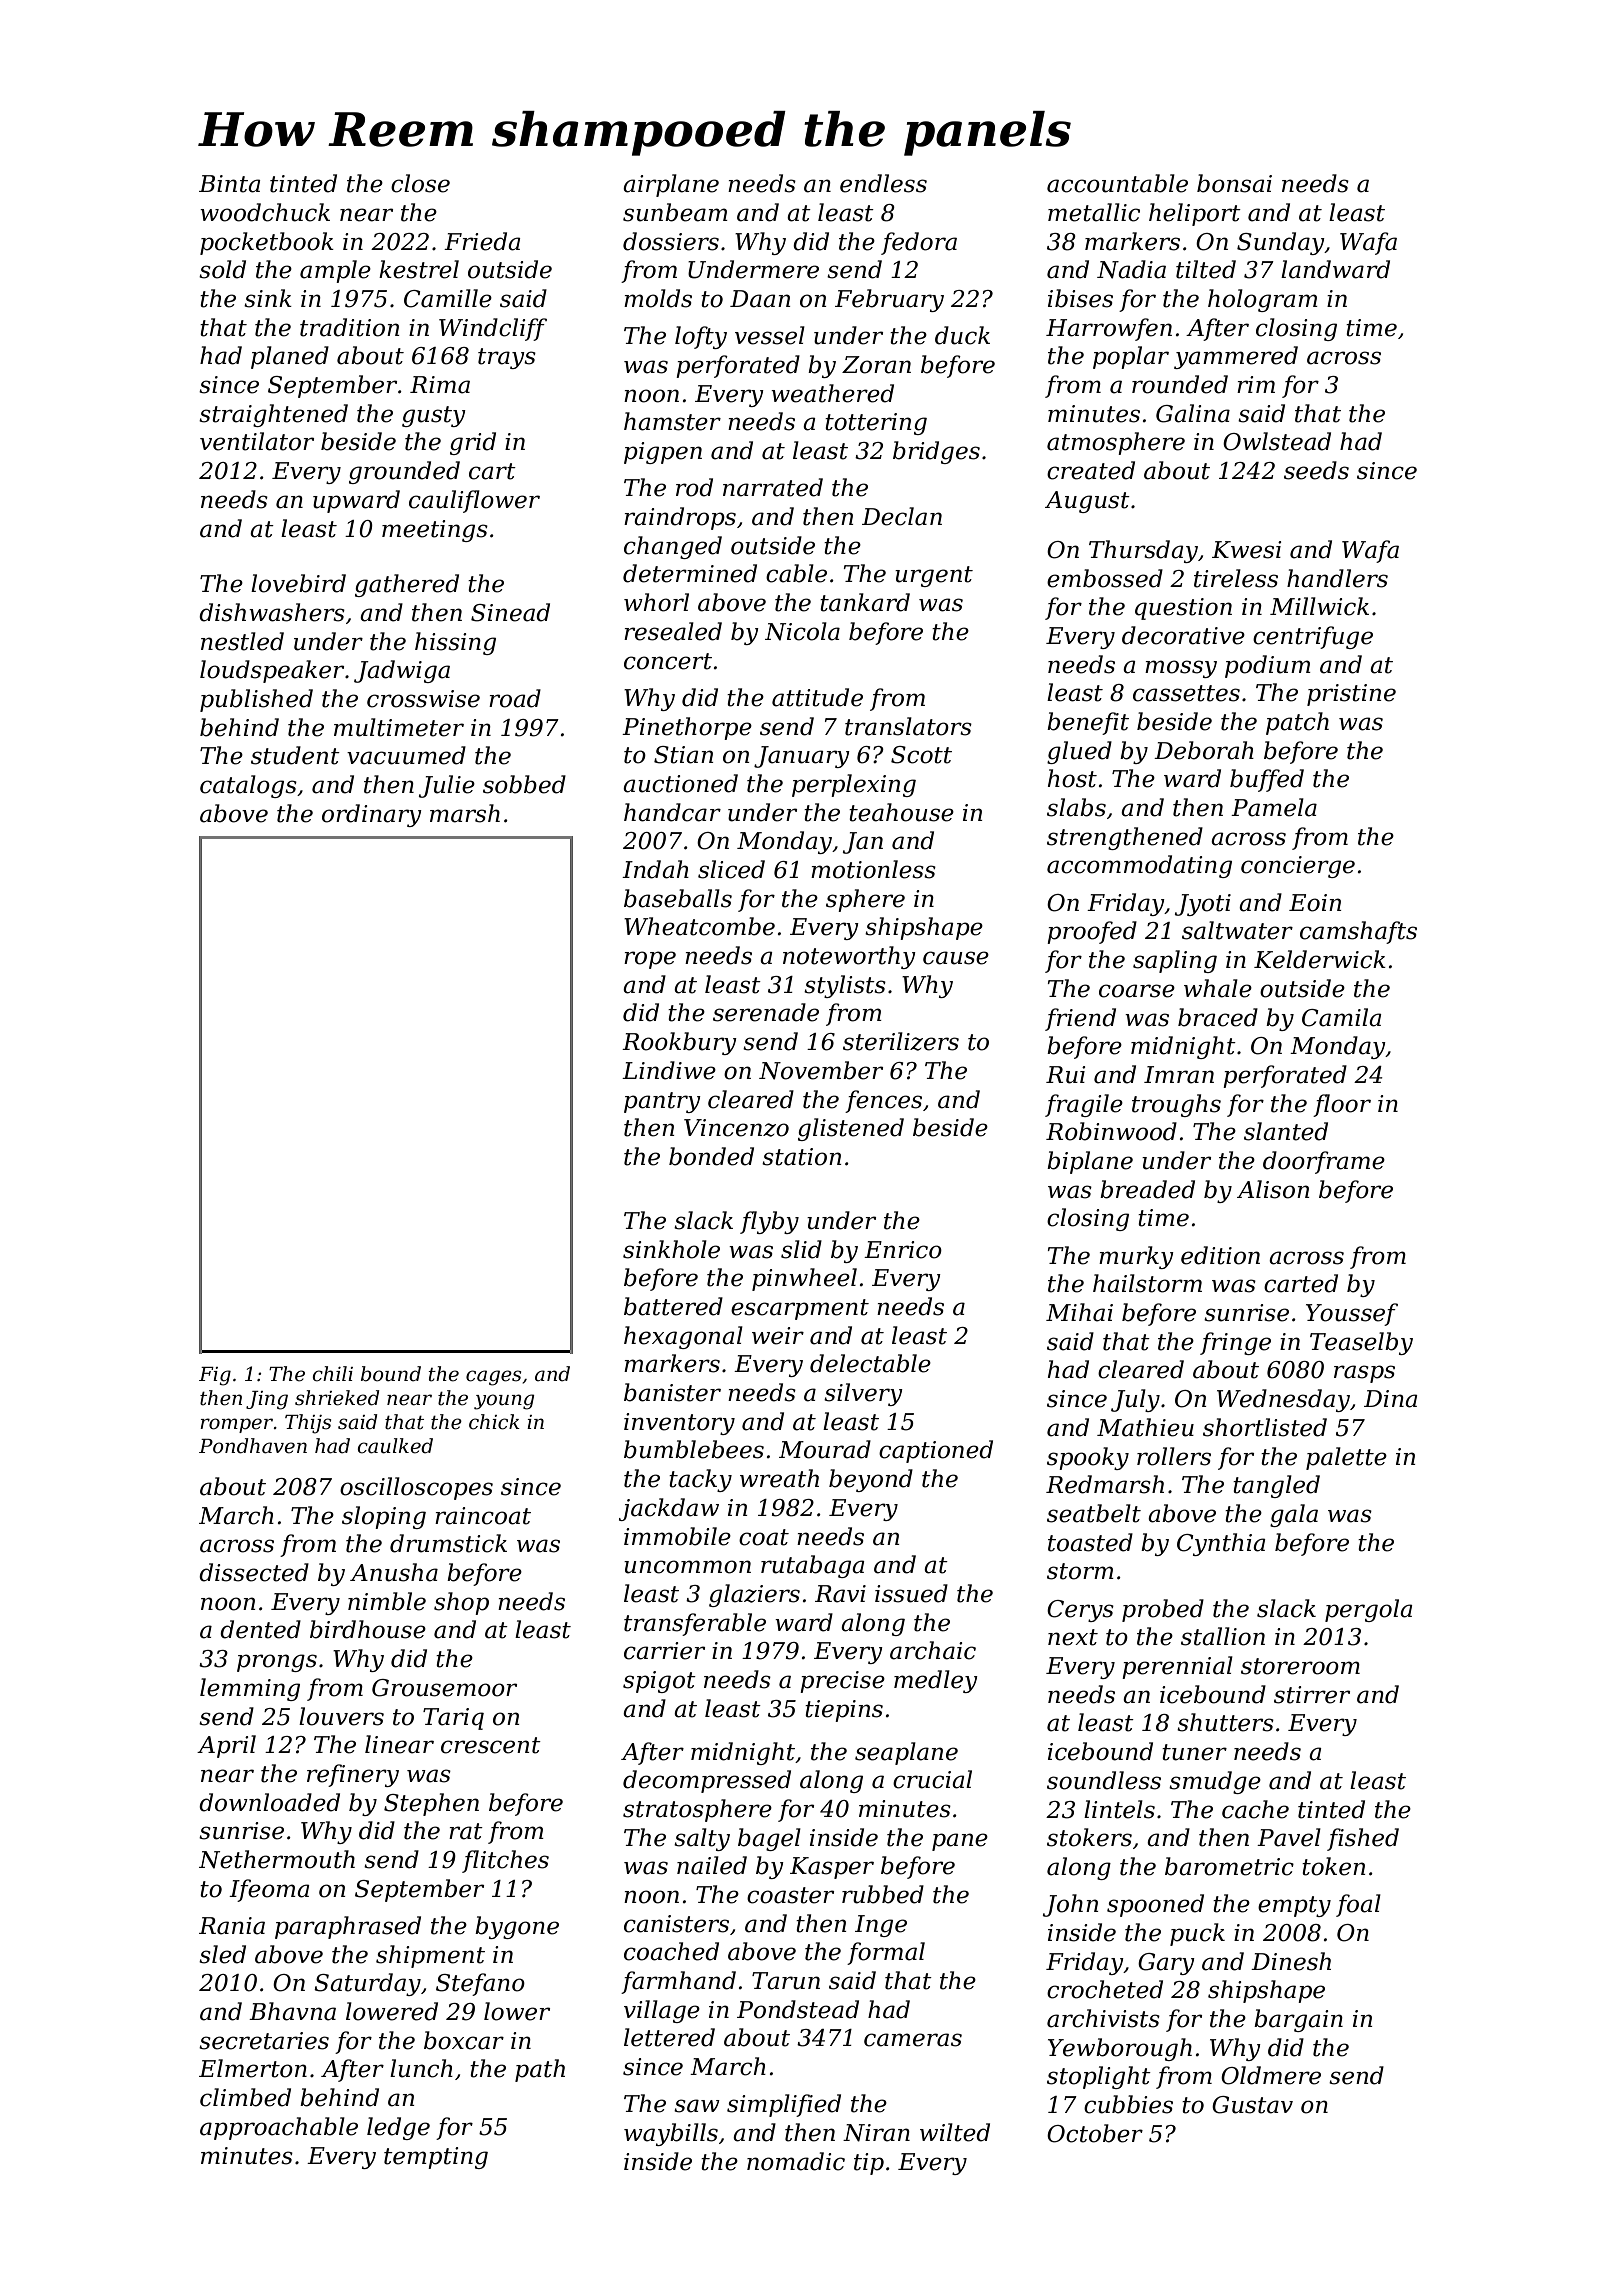  I want to click on spooned, so click(1155, 1905).
